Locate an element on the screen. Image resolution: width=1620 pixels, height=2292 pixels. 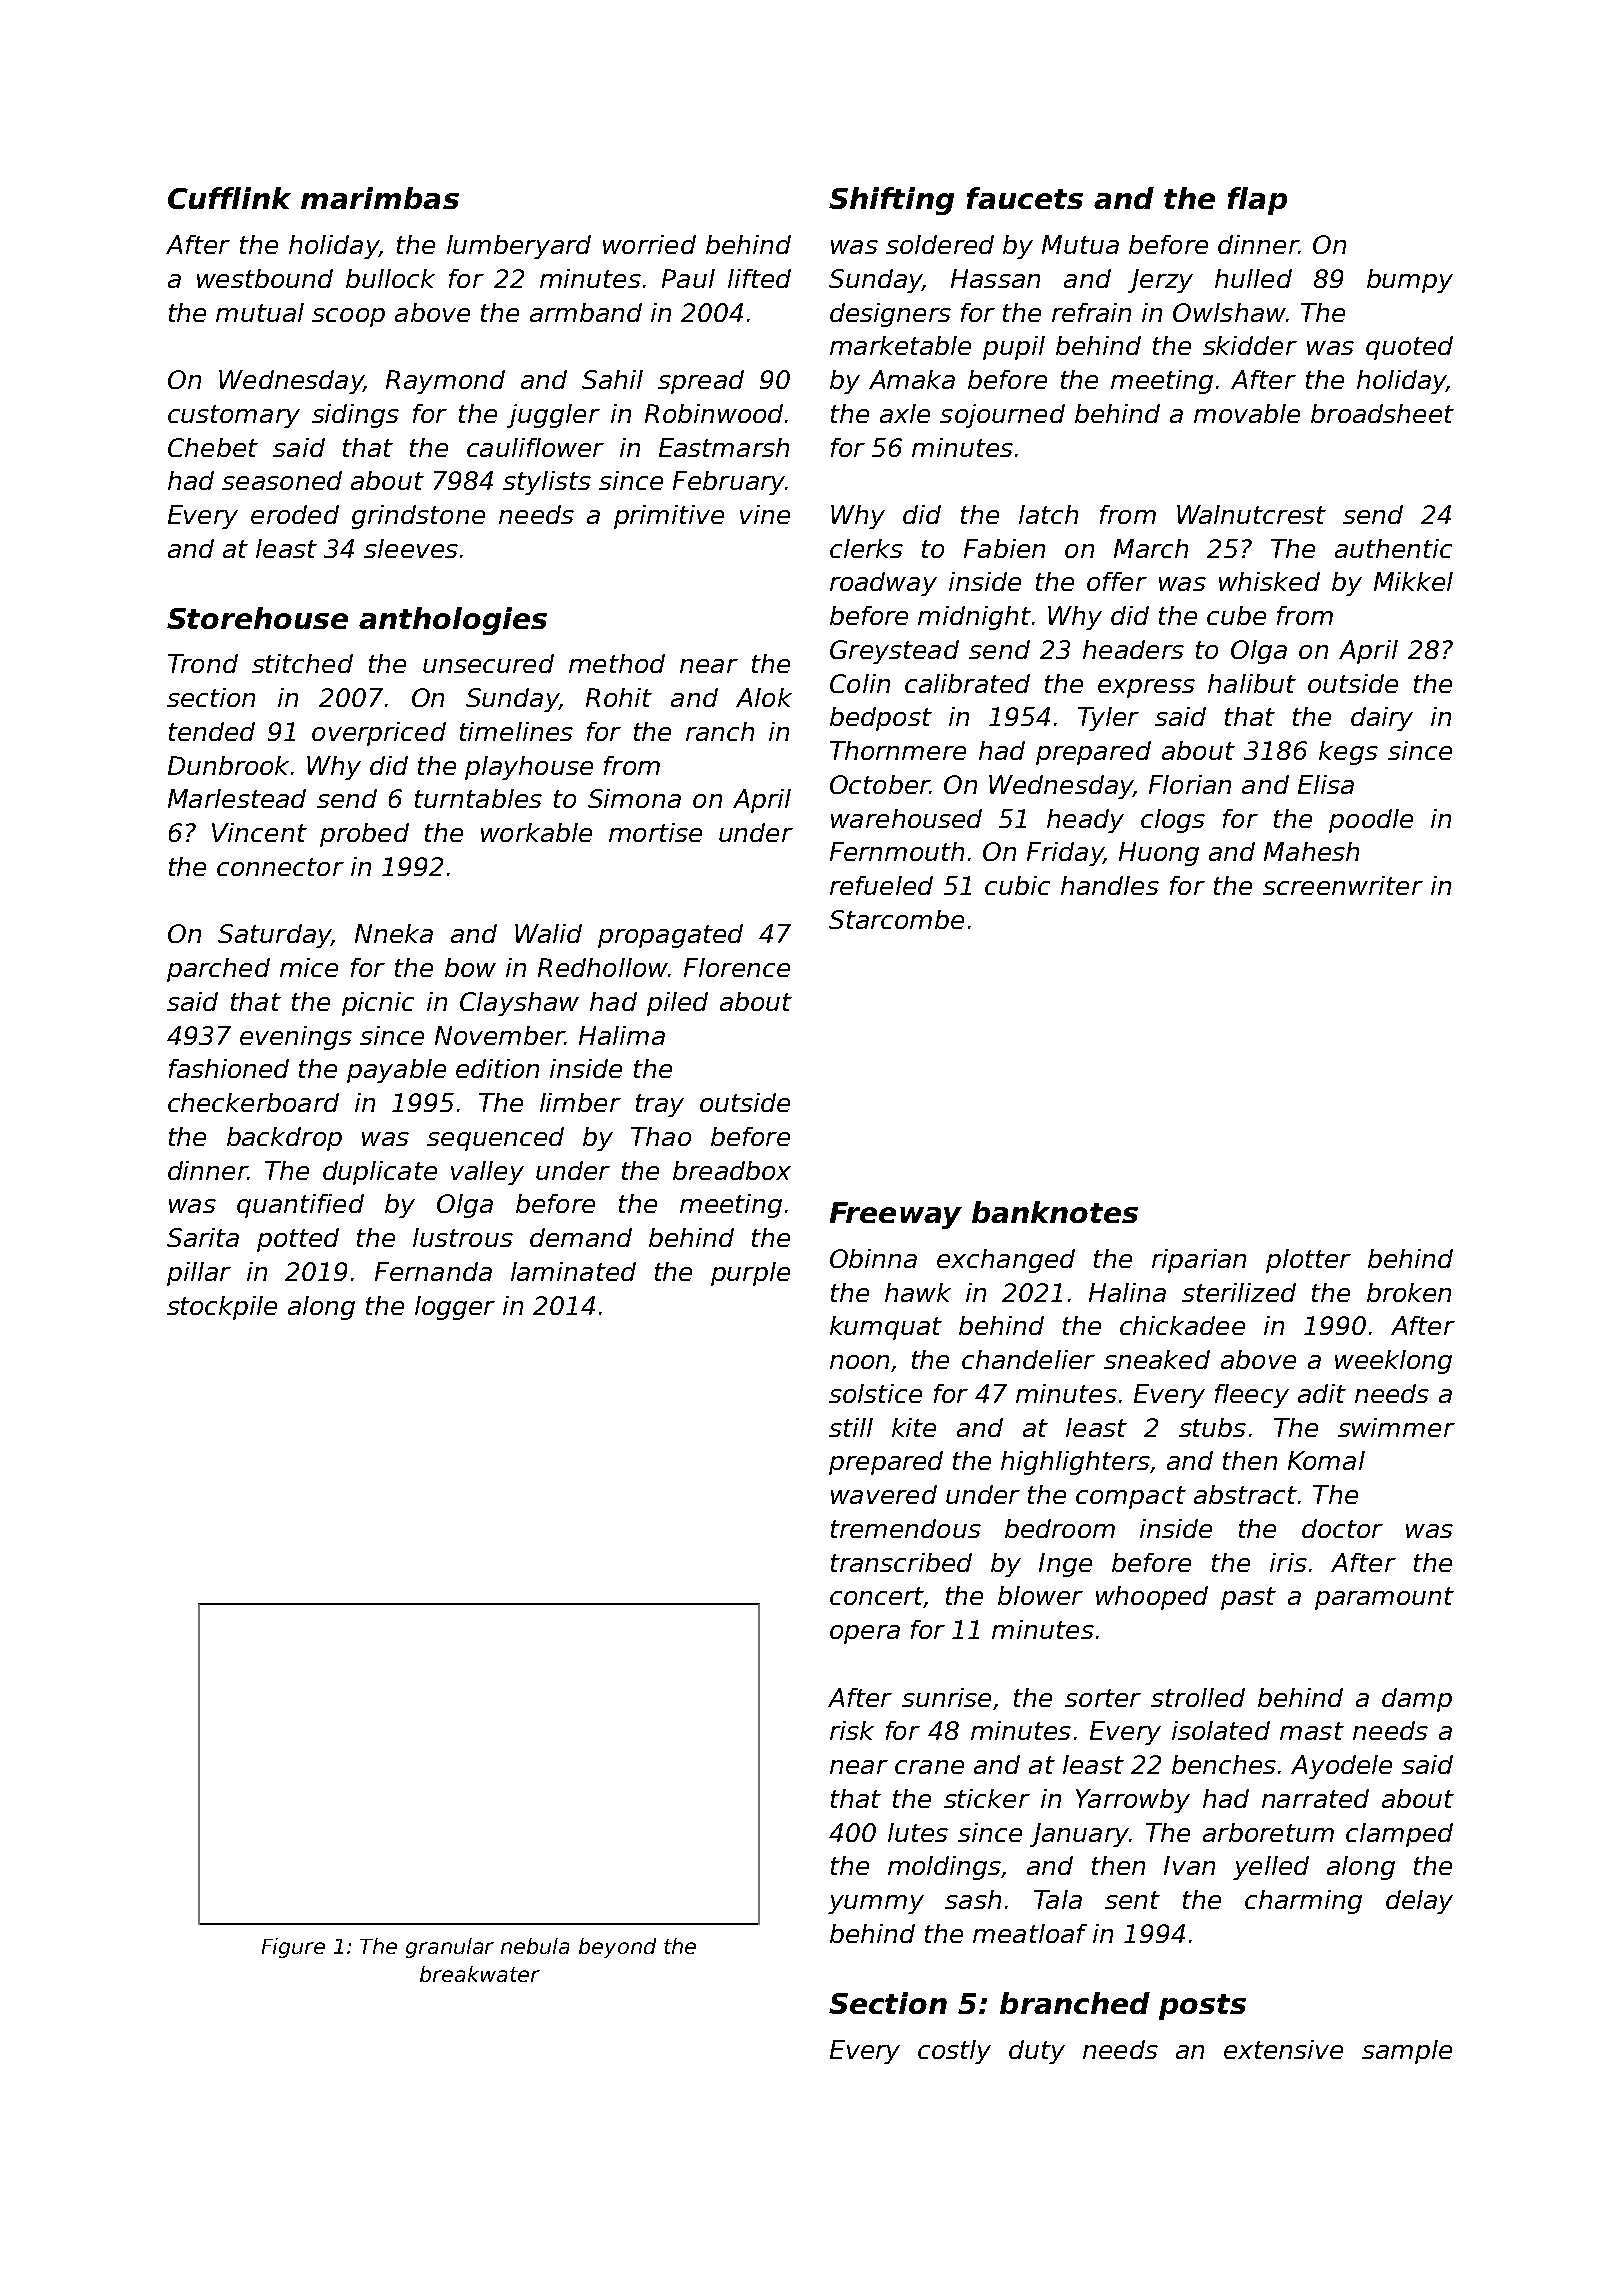
Shifting is located at coordinates (891, 201).
